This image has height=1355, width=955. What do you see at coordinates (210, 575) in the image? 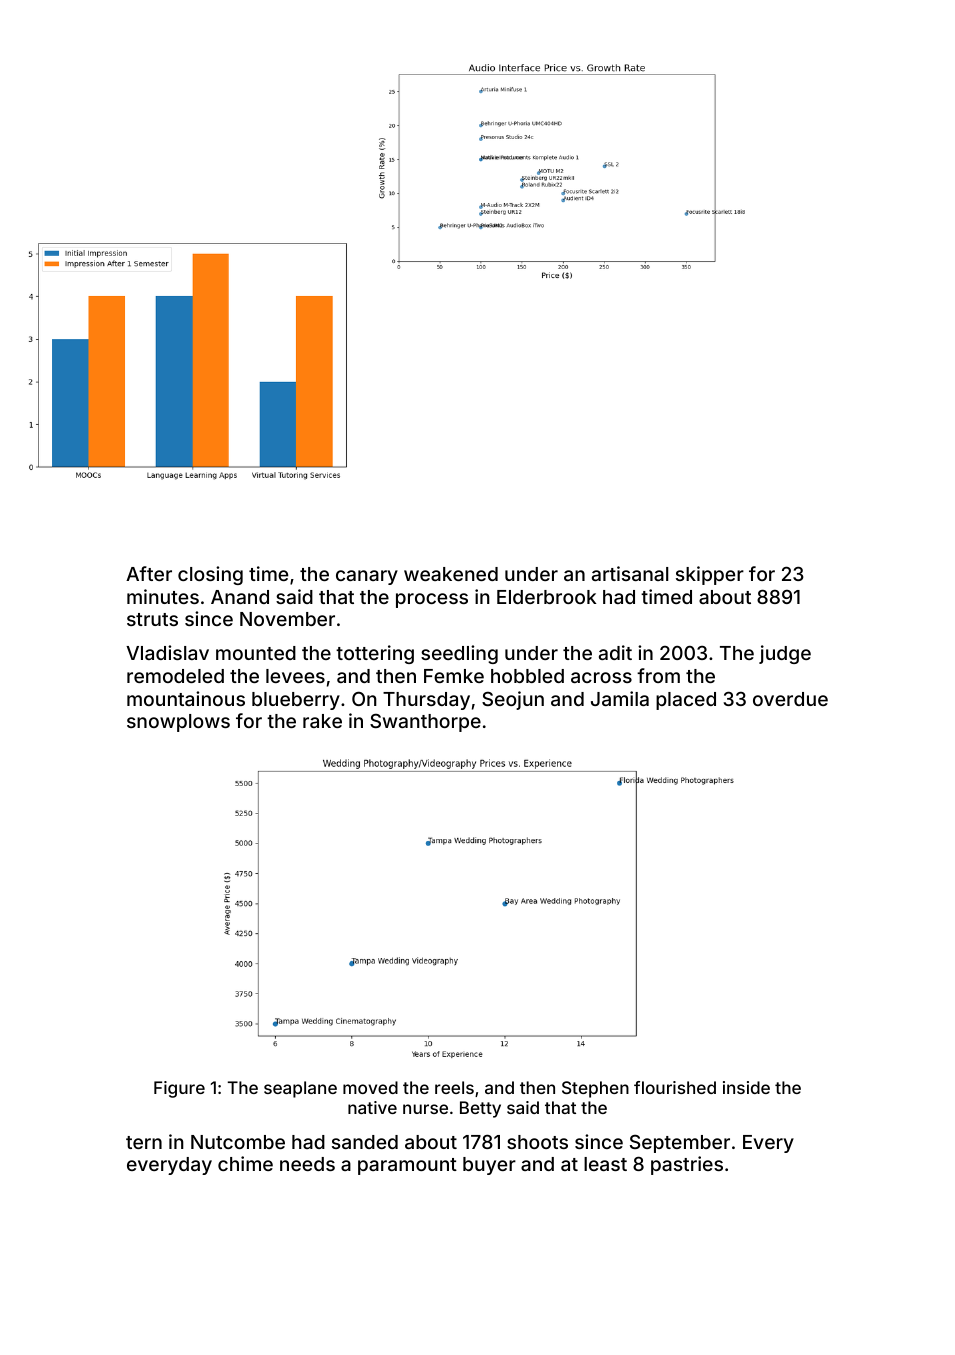
I see `closing` at bounding box center [210, 575].
